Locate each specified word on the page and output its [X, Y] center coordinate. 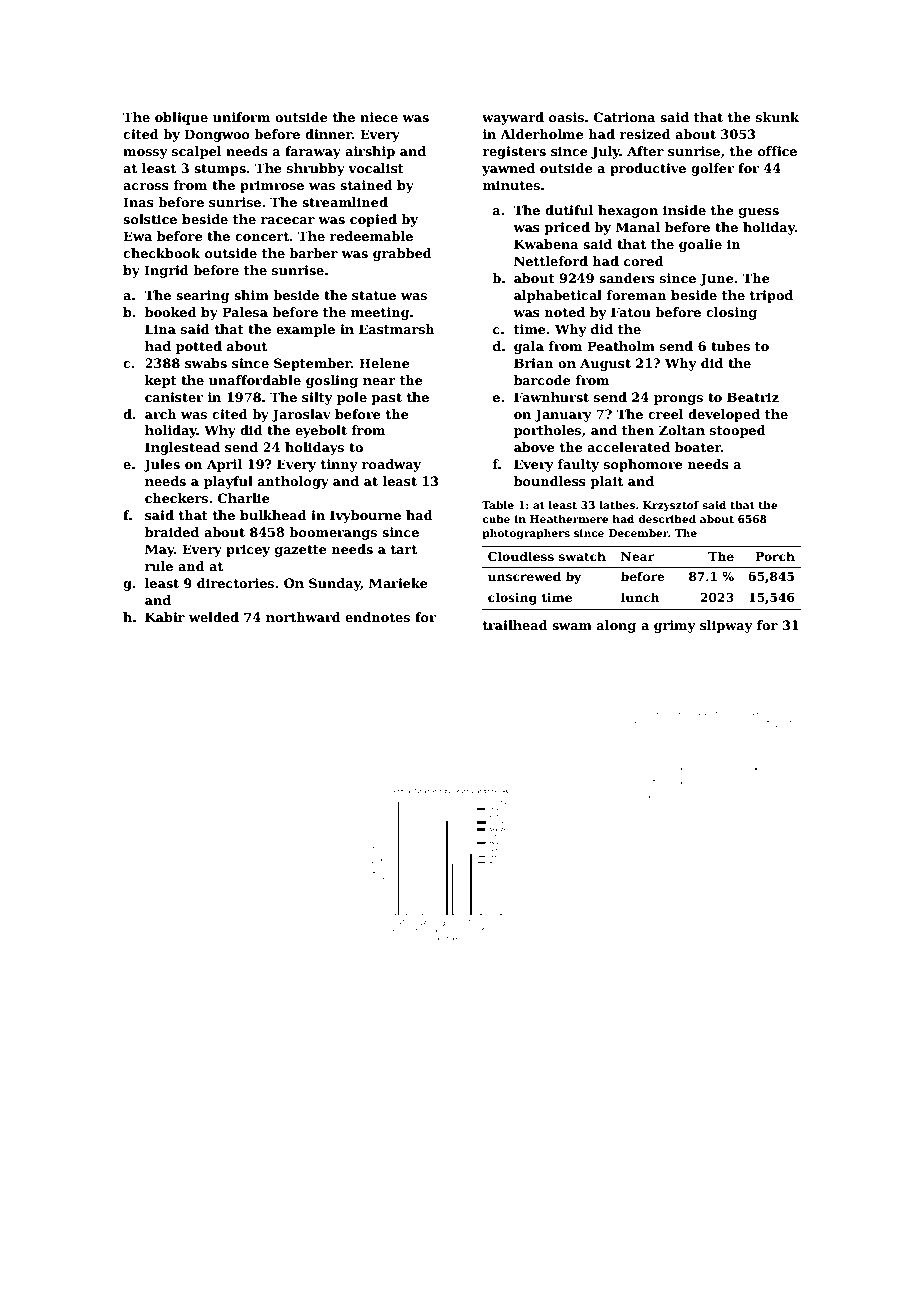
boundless [550, 481]
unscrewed [524, 576]
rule [159, 566]
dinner [328, 134]
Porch [775, 556]
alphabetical [558, 296]
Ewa [137, 236]
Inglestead [182, 448]
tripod [771, 296]
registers [514, 152]
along [616, 626]
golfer [712, 169]
